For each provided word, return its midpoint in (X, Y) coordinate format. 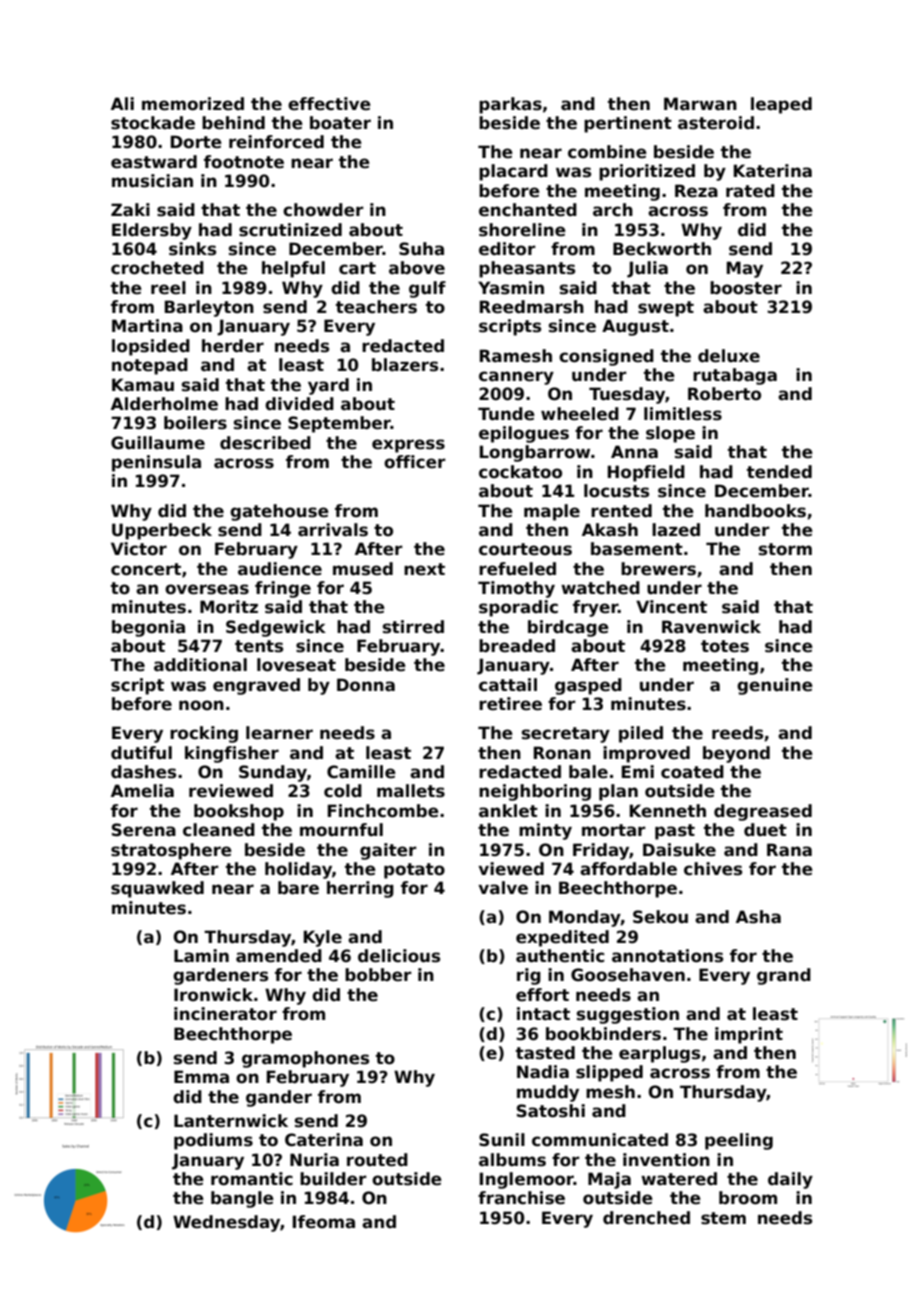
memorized (193, 104)
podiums (213, 1141)
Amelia (142, 791)
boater (340, 123)
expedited (562, 938)
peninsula (156, 463)
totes (725, 646)
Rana (789, 850)
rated (750, 191)
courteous (525, 549)
